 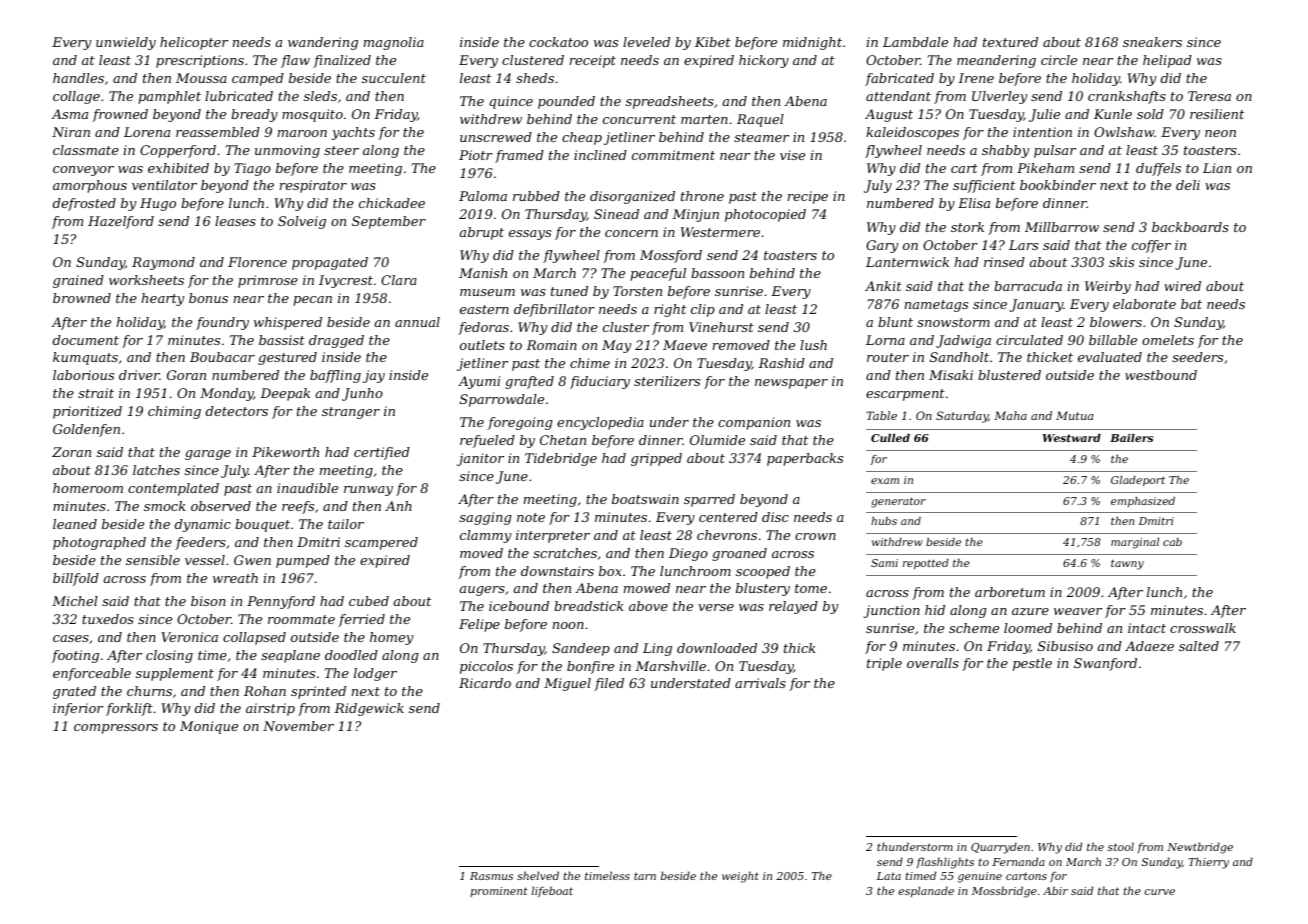 I want to click on airstrip, so click(x=270, y=709).
